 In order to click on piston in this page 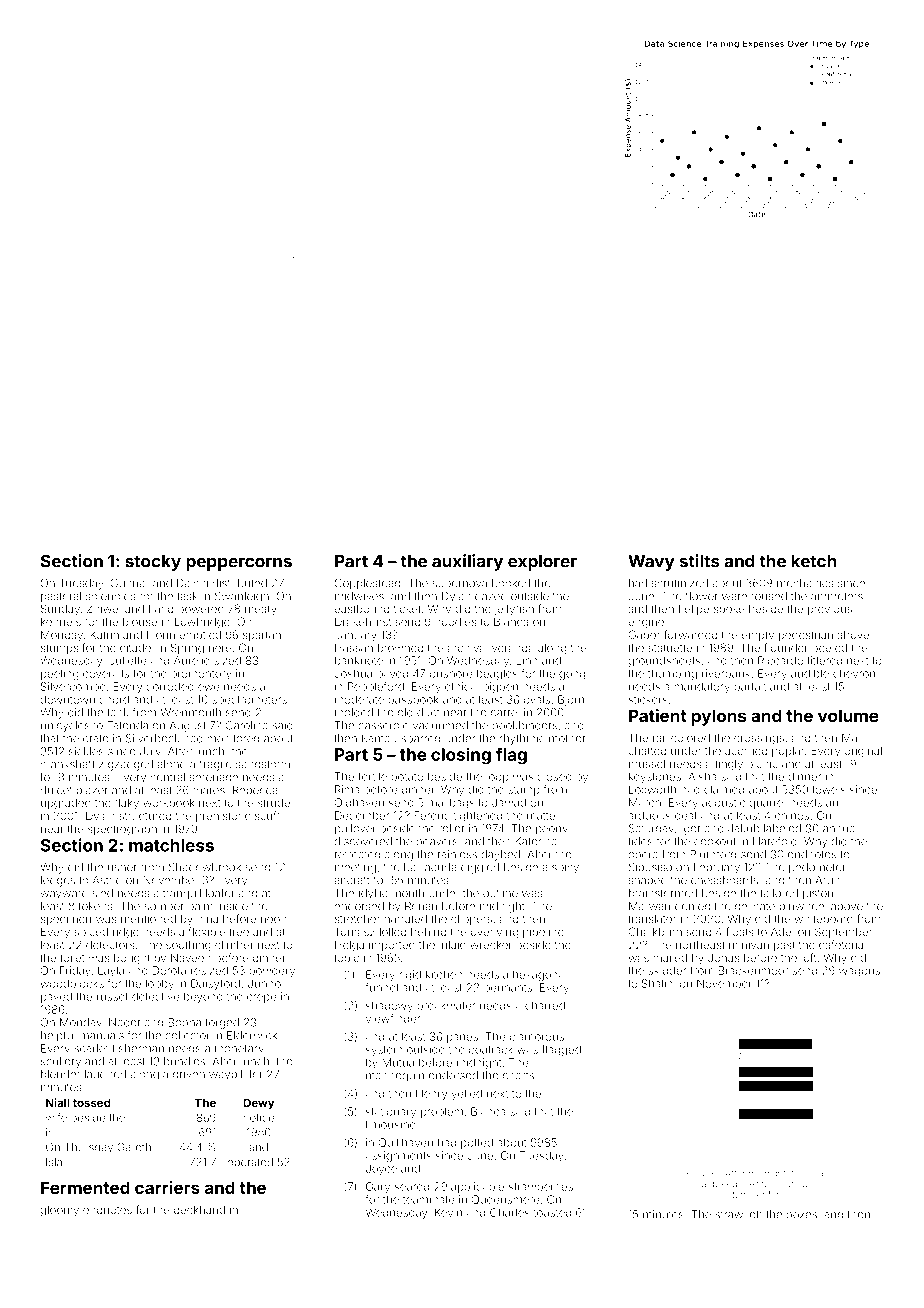, I will do `click(818, 894)`.
